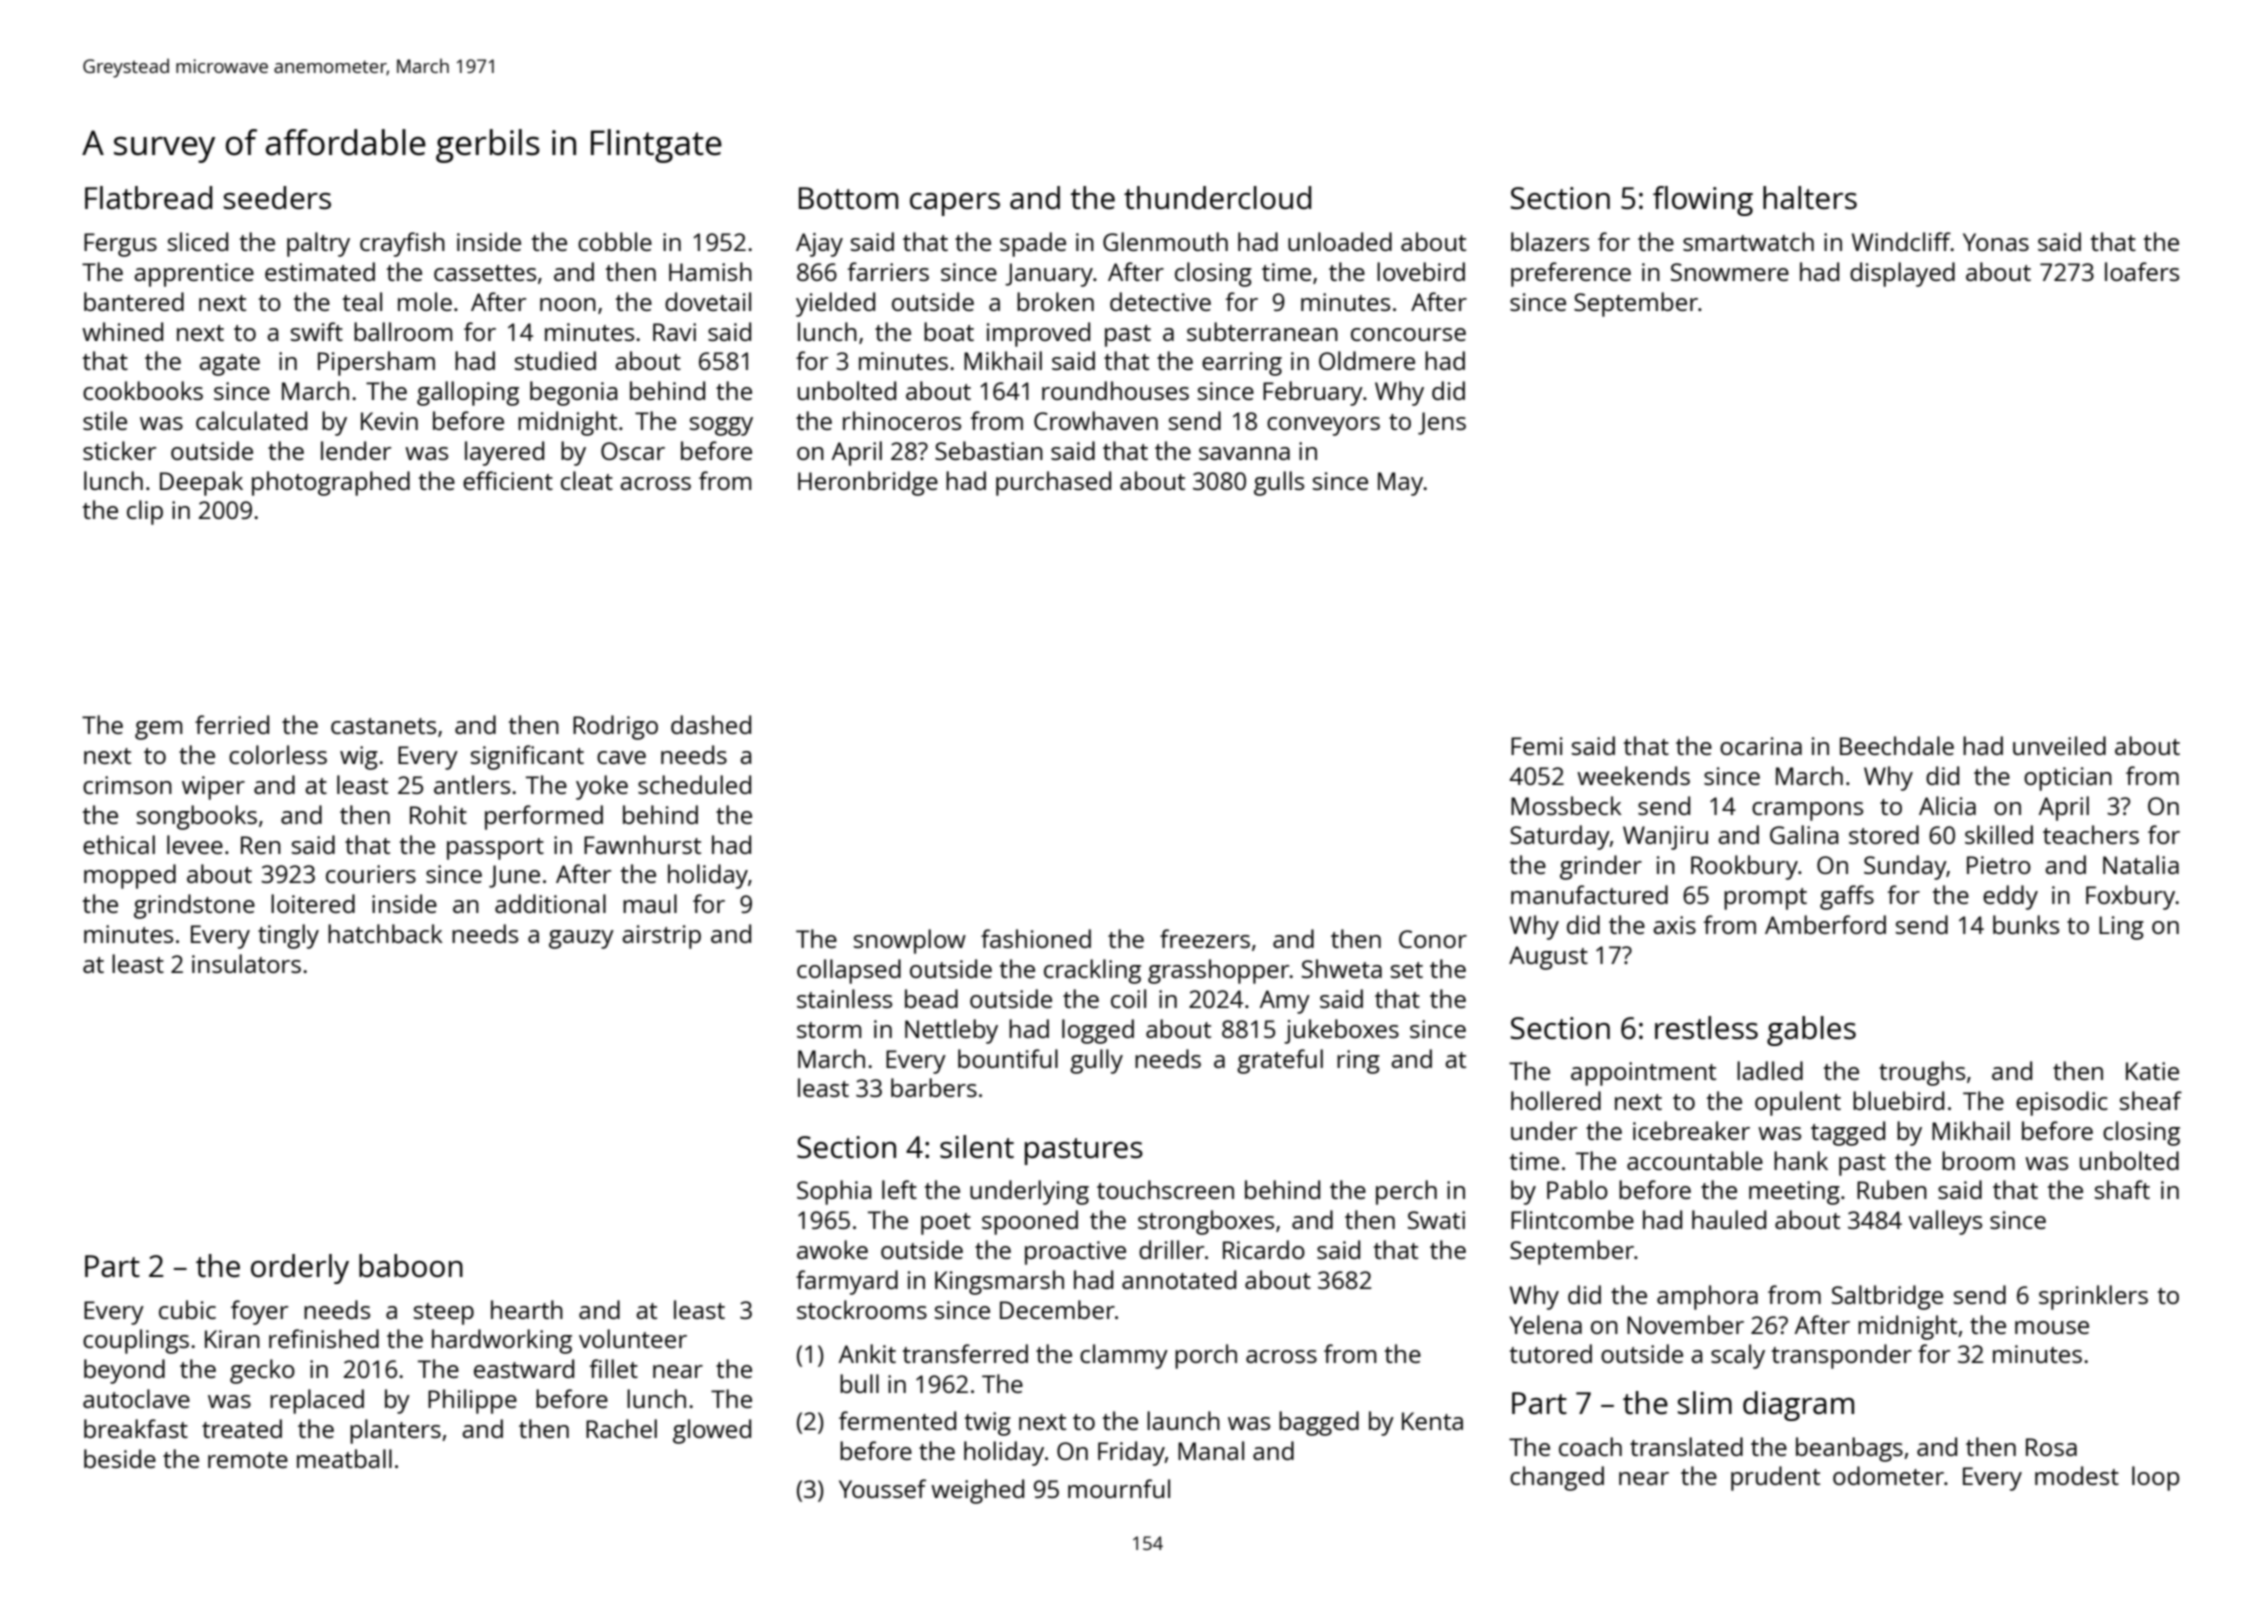 The image size is (2263, 1600). What do you see at coordinates (882, 1488) in the image?
I see `Youssef` at bounding box center [882, 1488].
